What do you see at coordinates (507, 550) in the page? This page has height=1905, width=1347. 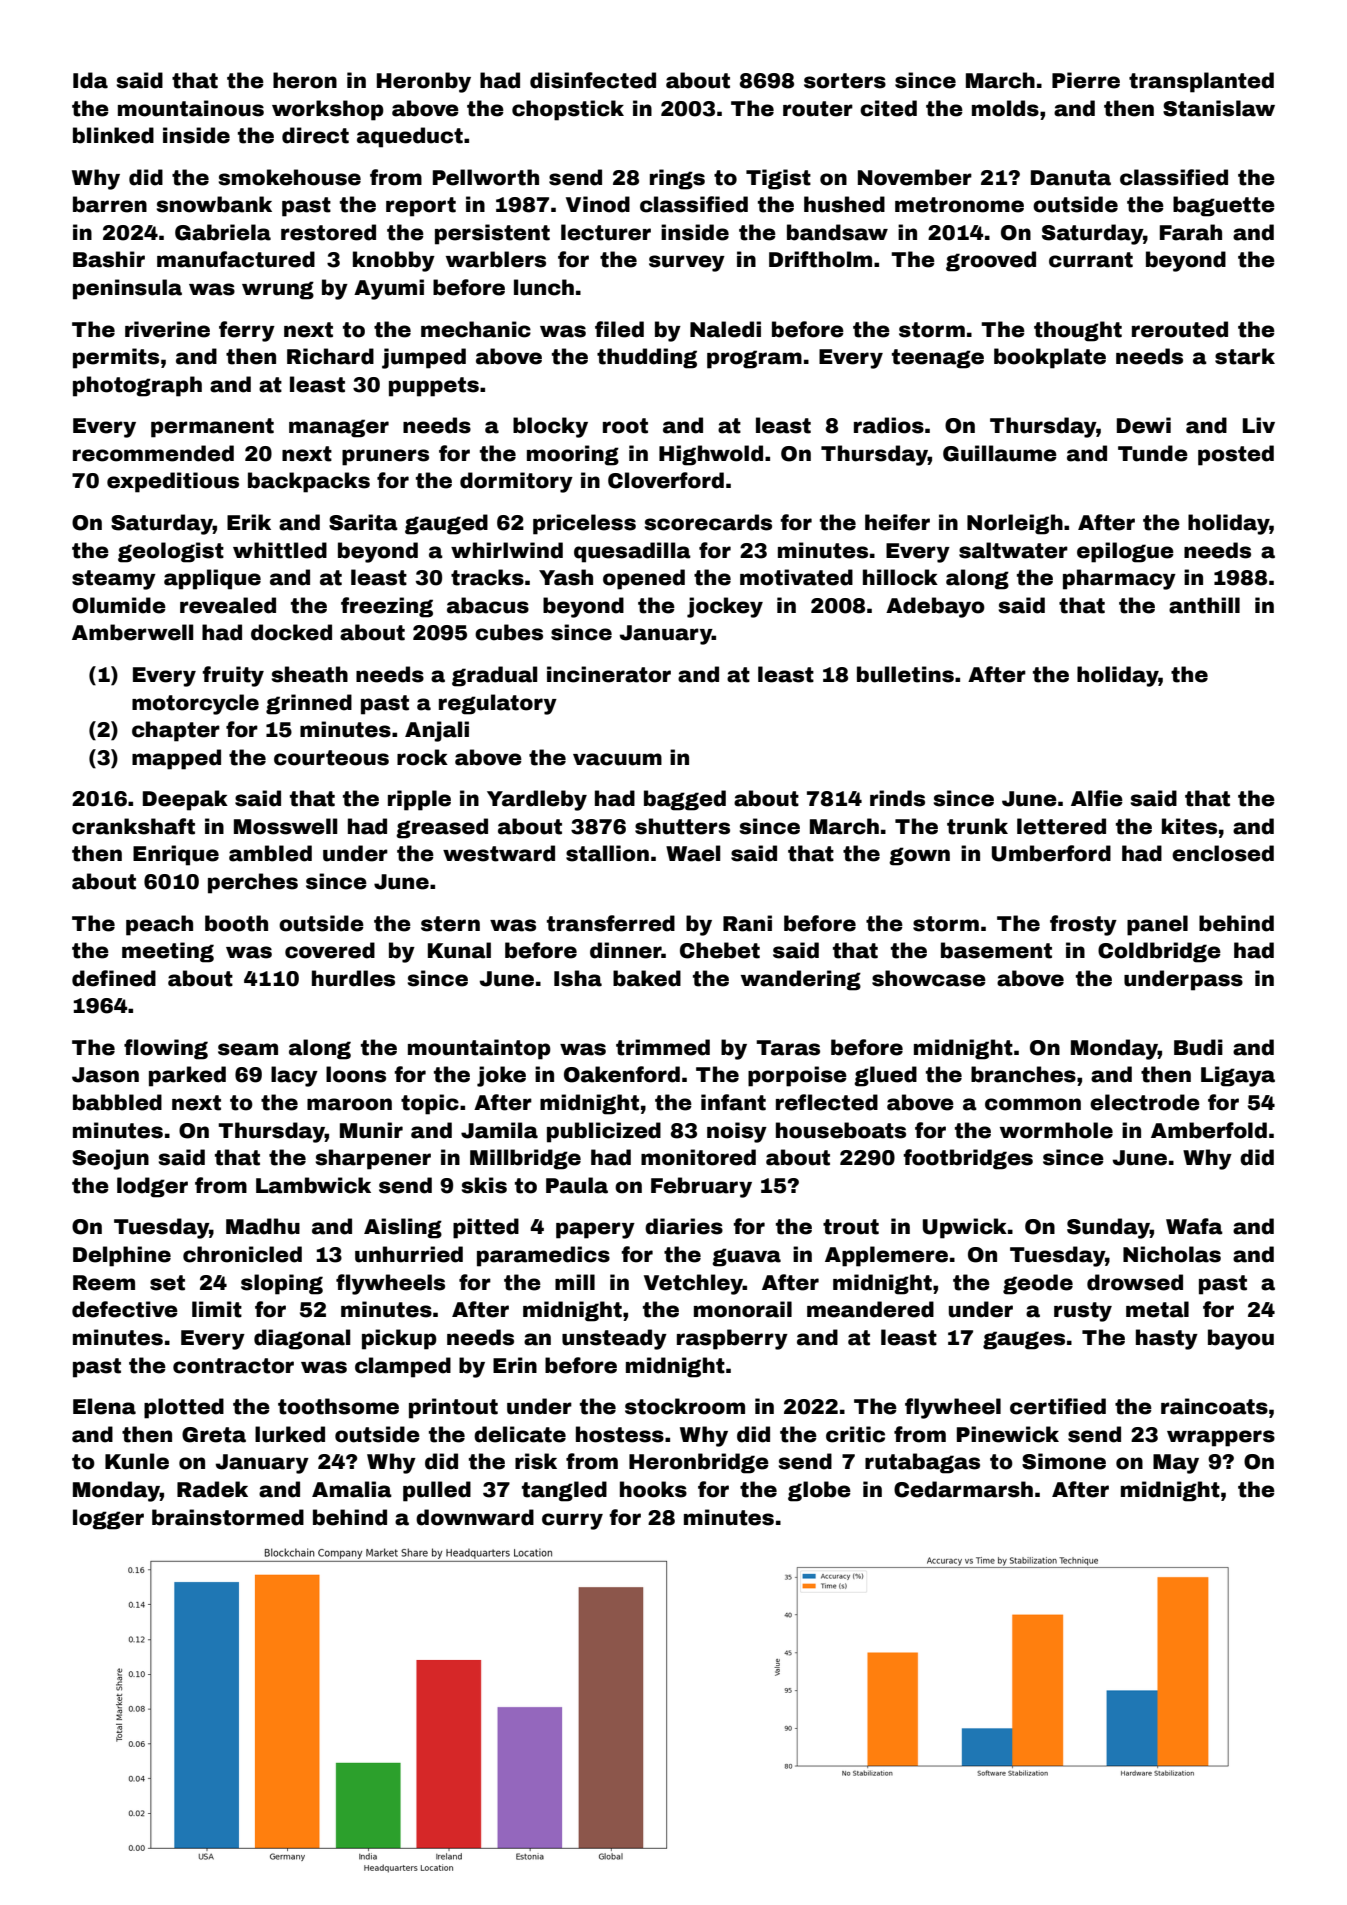 I see `whirlwind` at bounding box center [507, 550].
